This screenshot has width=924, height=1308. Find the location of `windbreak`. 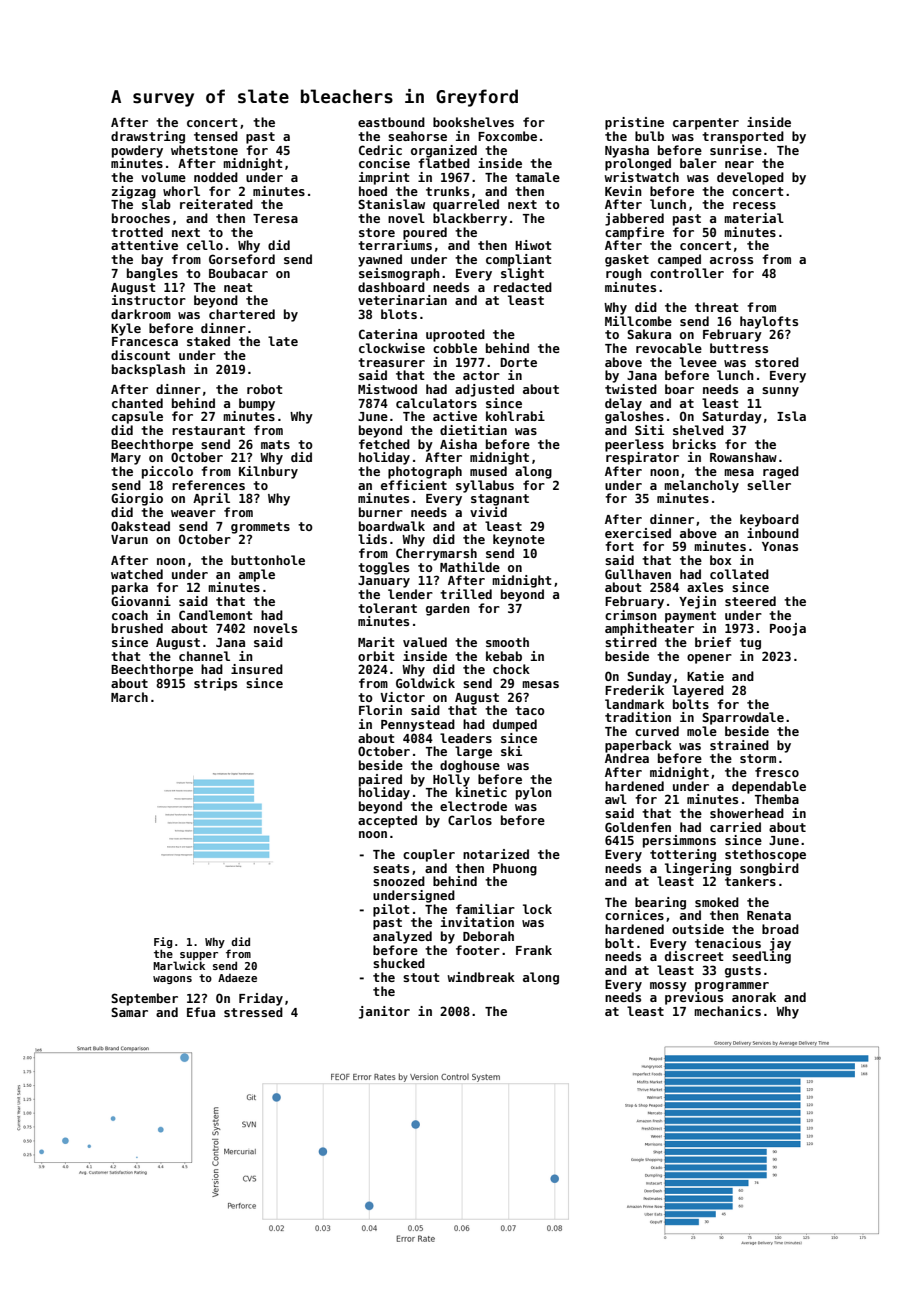

windbreak is located at coordinates (481, 977).
